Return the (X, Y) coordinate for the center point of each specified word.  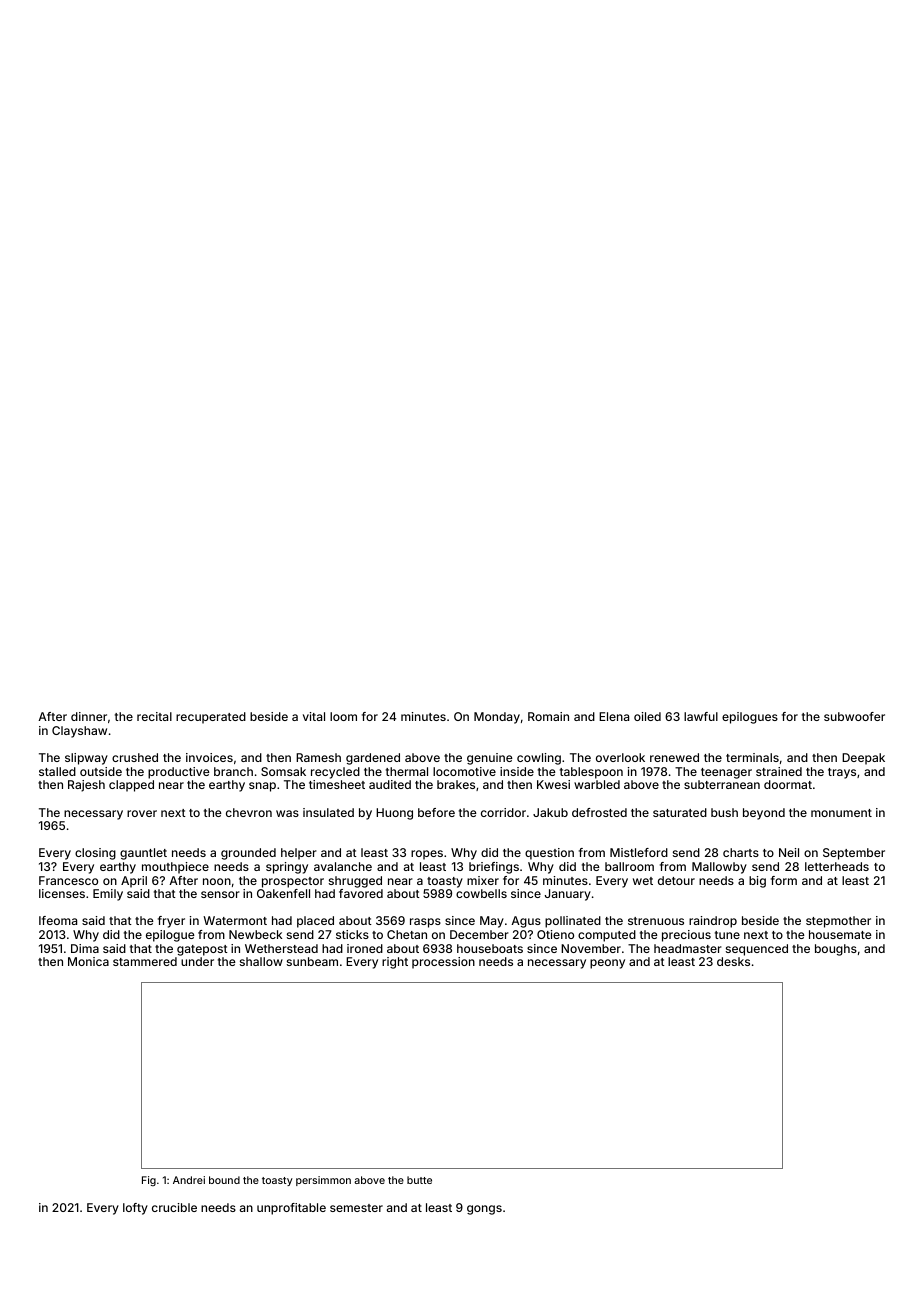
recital (154, 716)
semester (356, 1208)
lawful (701, 716)
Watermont (235, 920)
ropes (427, 855)
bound (224, 1180)
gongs (484, 1210)
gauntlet (143, 854)
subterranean (722, 784)
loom (343, 716)
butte (419, 1180)
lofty (135, 1209)
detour (676, 880)
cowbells (481, 893)
